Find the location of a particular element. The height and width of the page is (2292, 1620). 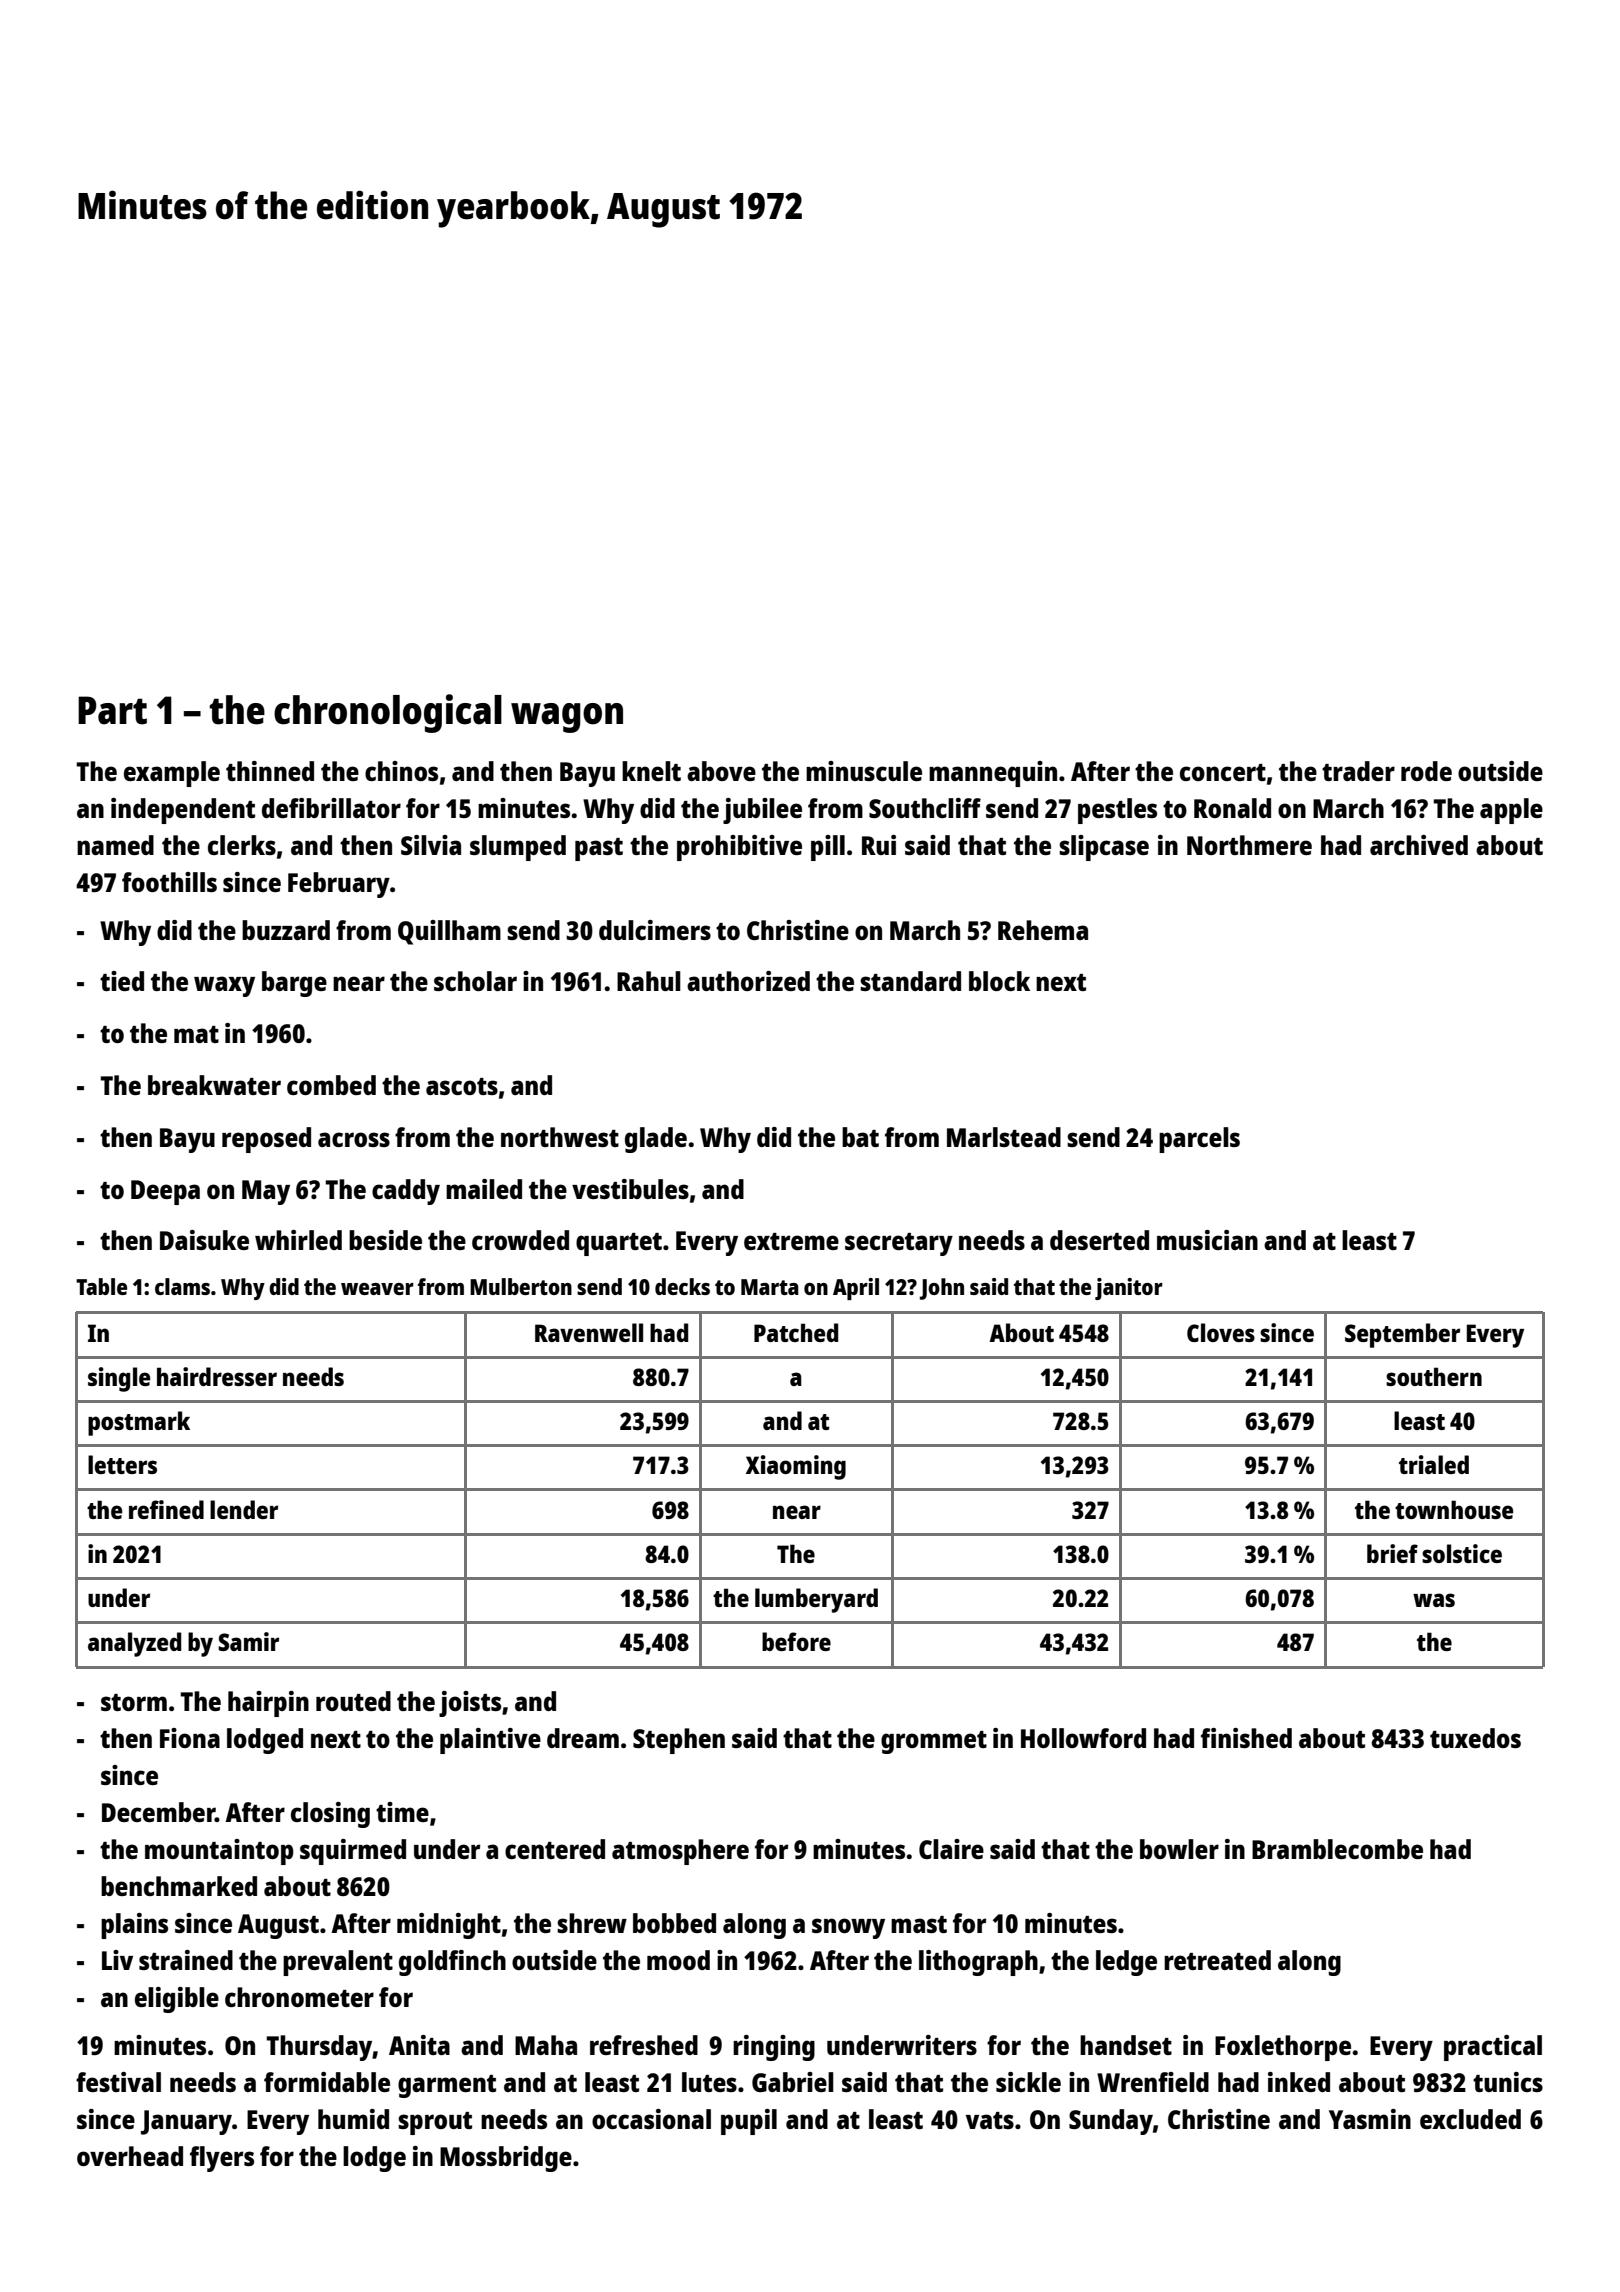

flyers is located at coordinates (222, 2159).
